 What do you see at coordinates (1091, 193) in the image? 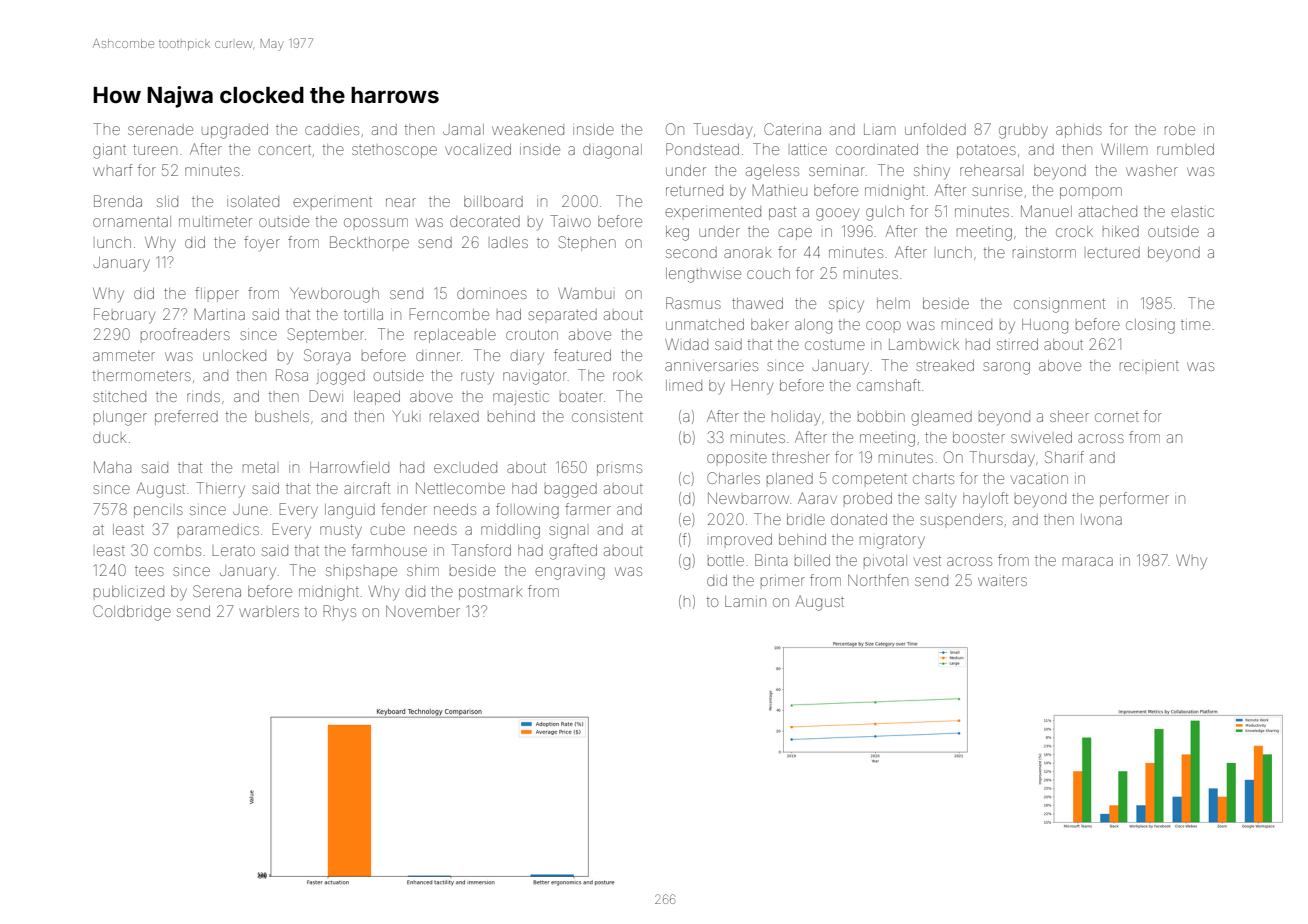
I see `pompom` at bounding box center [1091, 193].
